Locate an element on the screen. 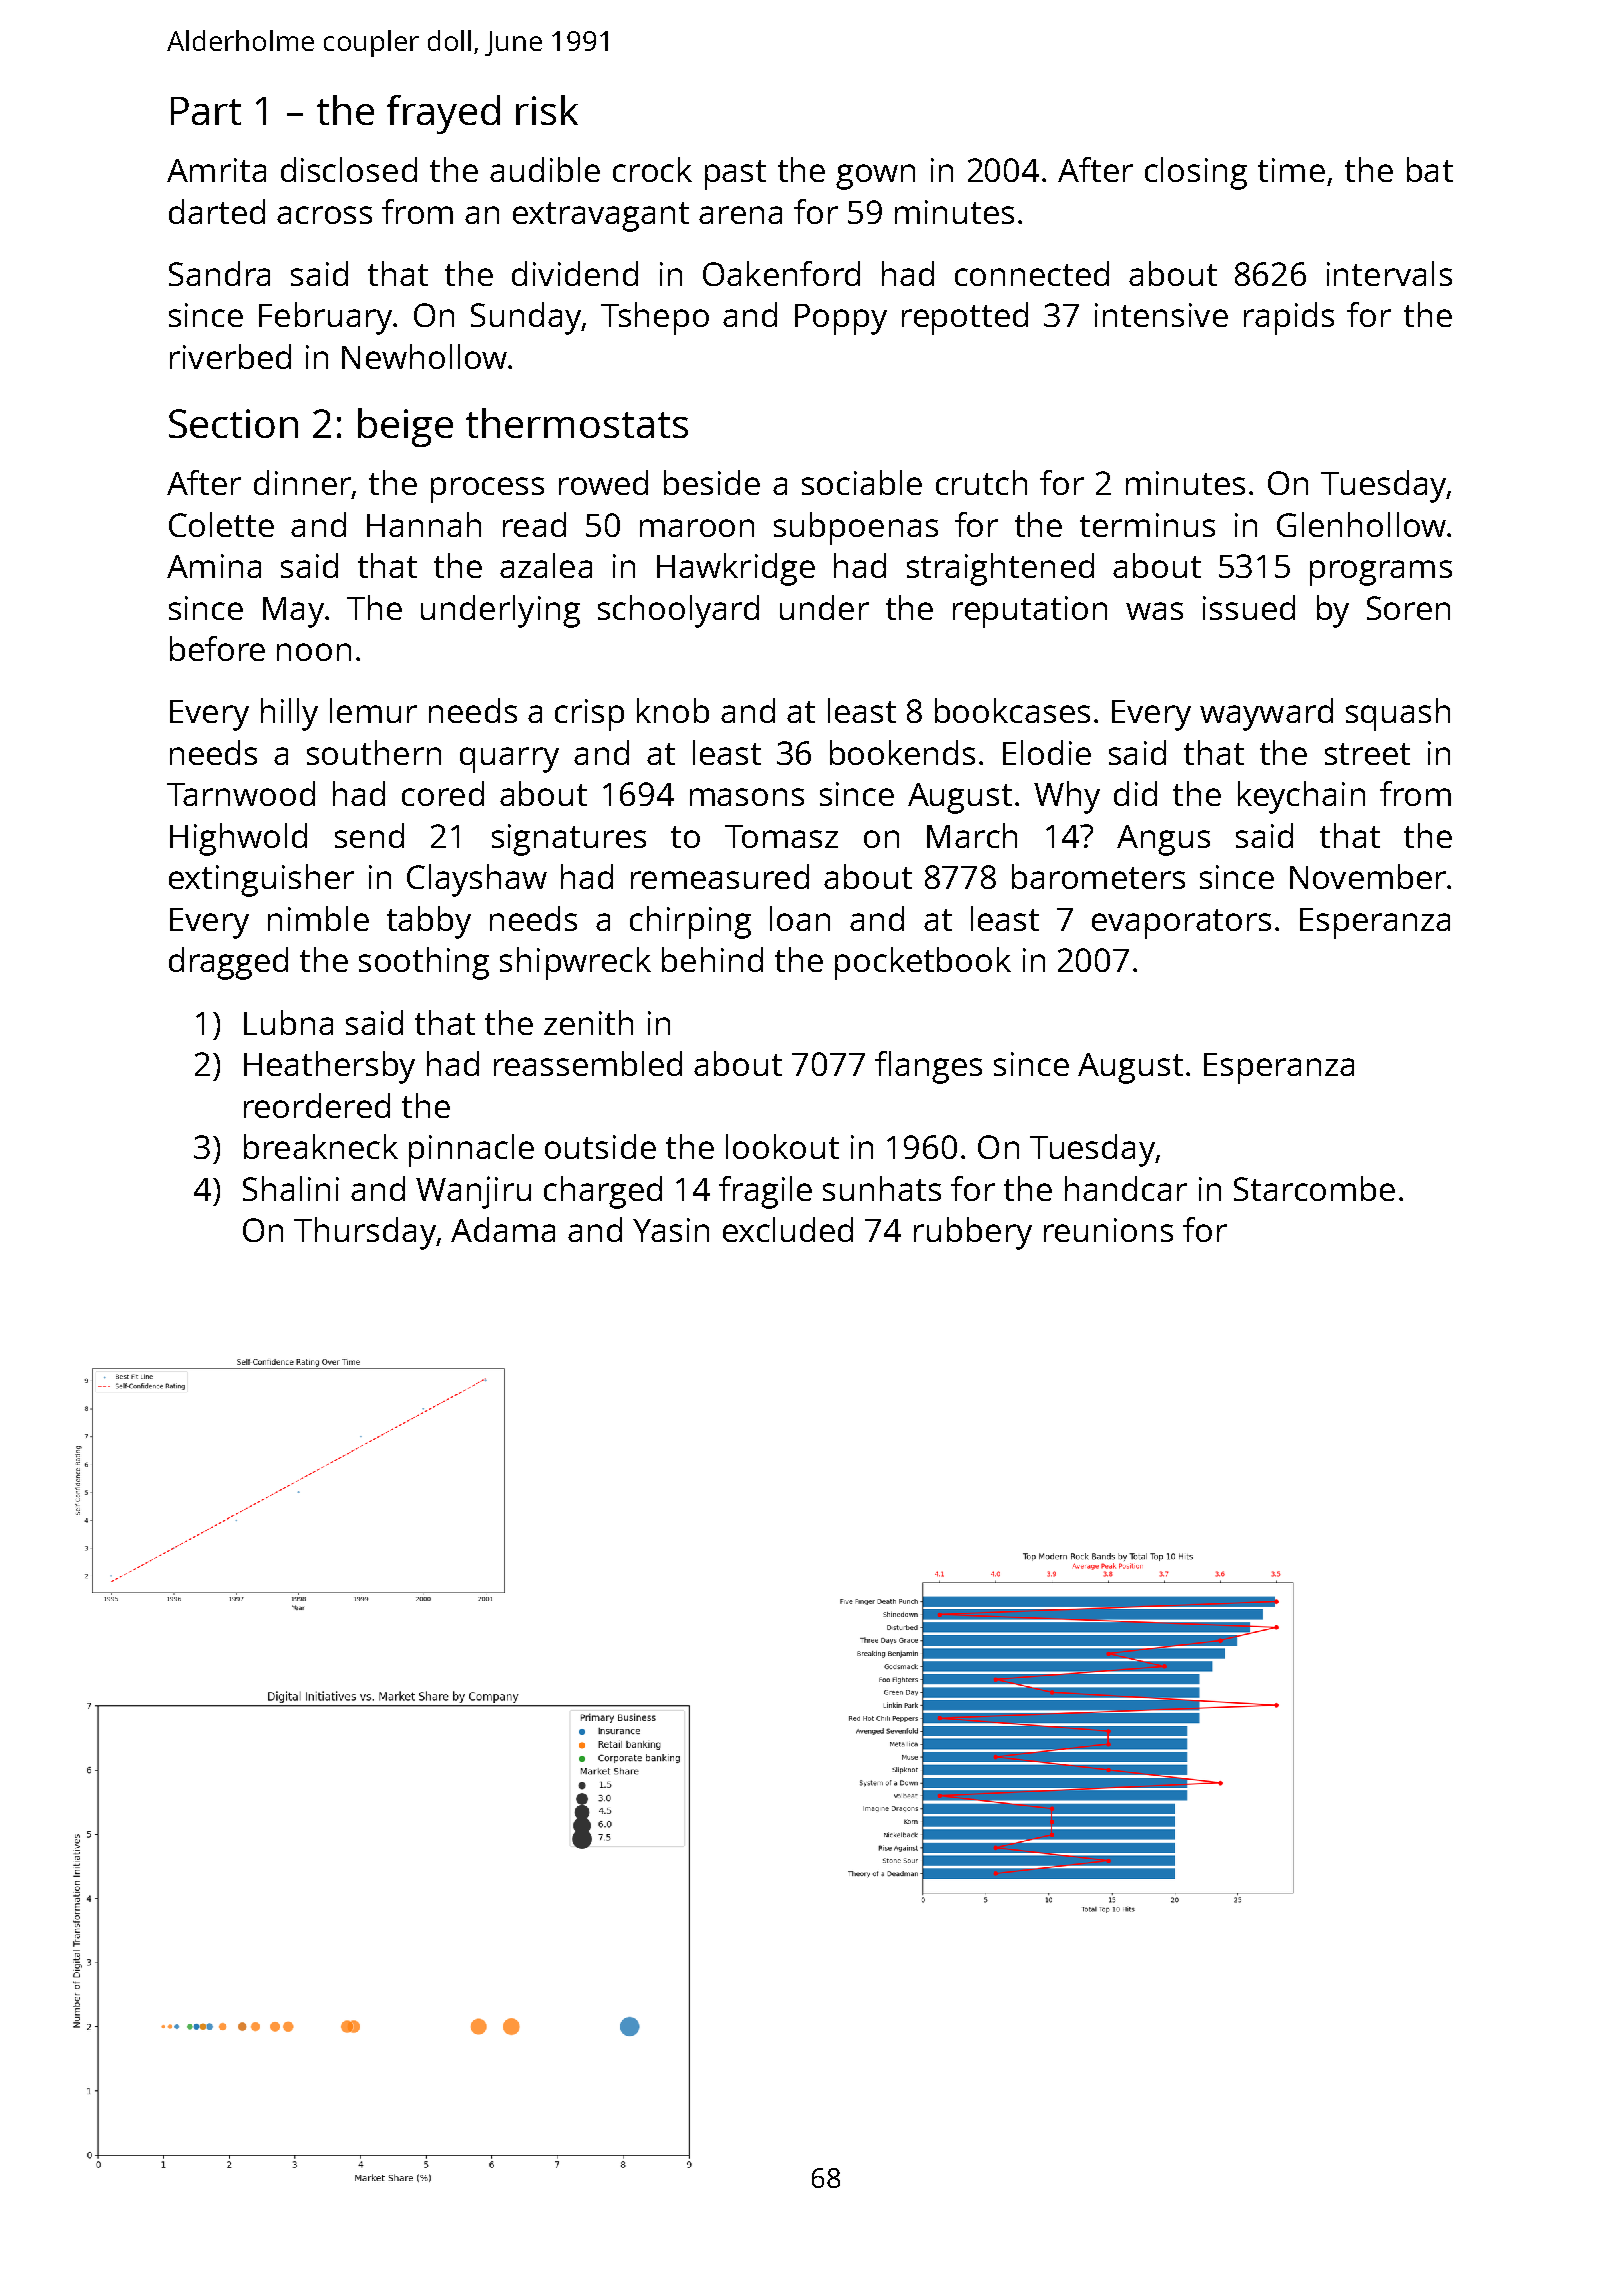 This screenshot has width=1620, height=2292. gown is located at coordinates (875, 177).
